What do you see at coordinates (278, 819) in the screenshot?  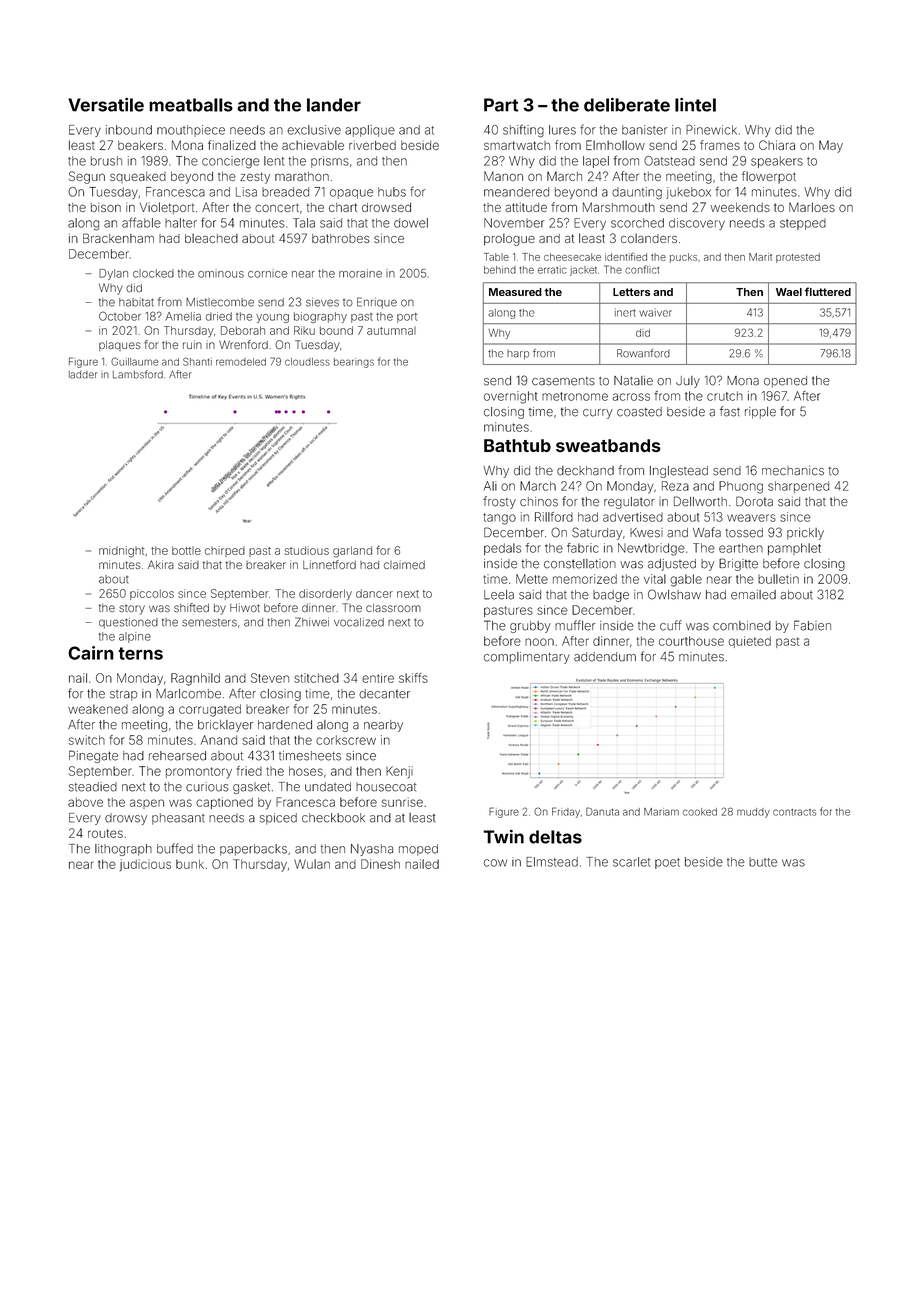 I see `spiced` at bounding box center [278, 819].
